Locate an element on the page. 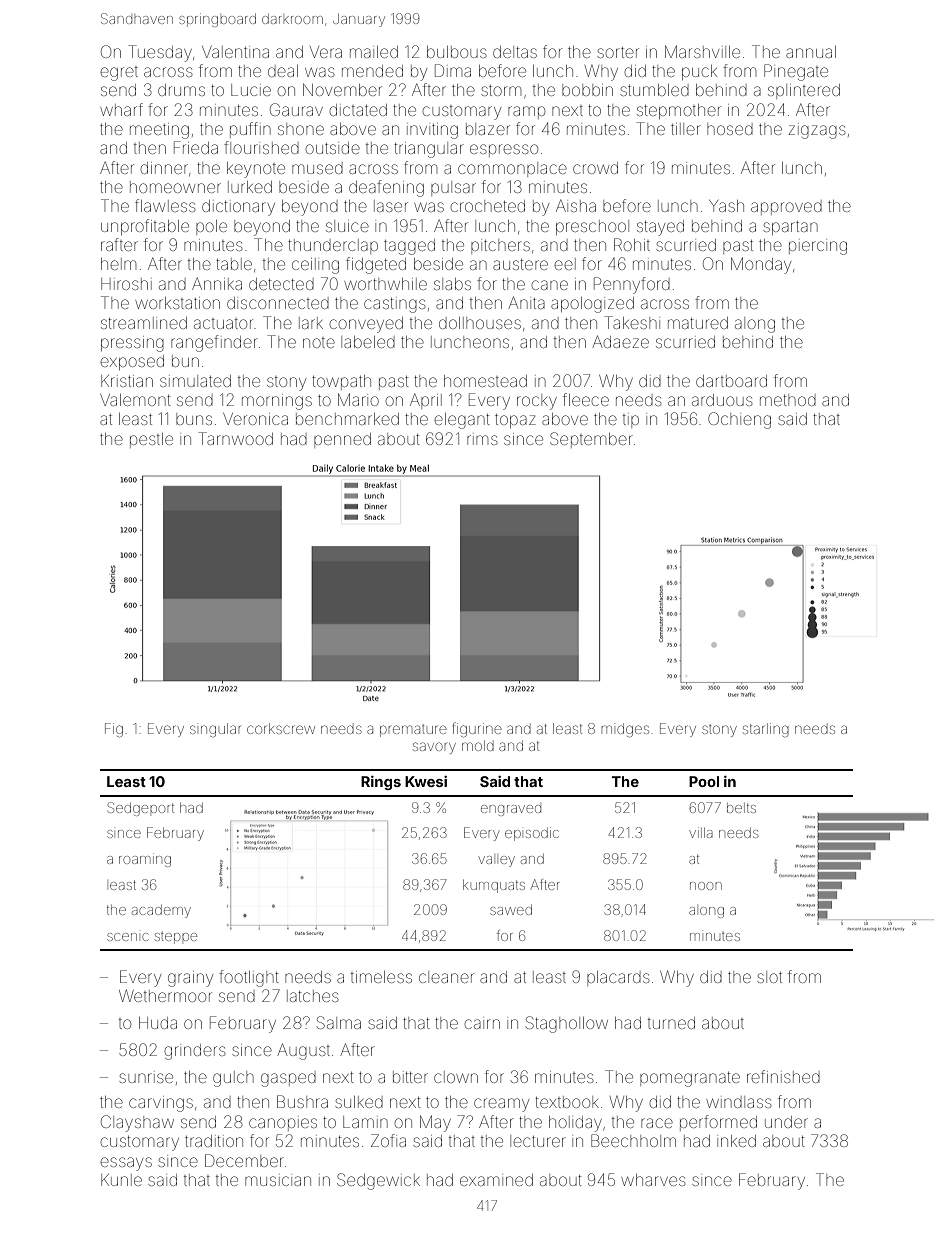 This document has height=1233, width=952. starling is located at coordinates (766, 730).
